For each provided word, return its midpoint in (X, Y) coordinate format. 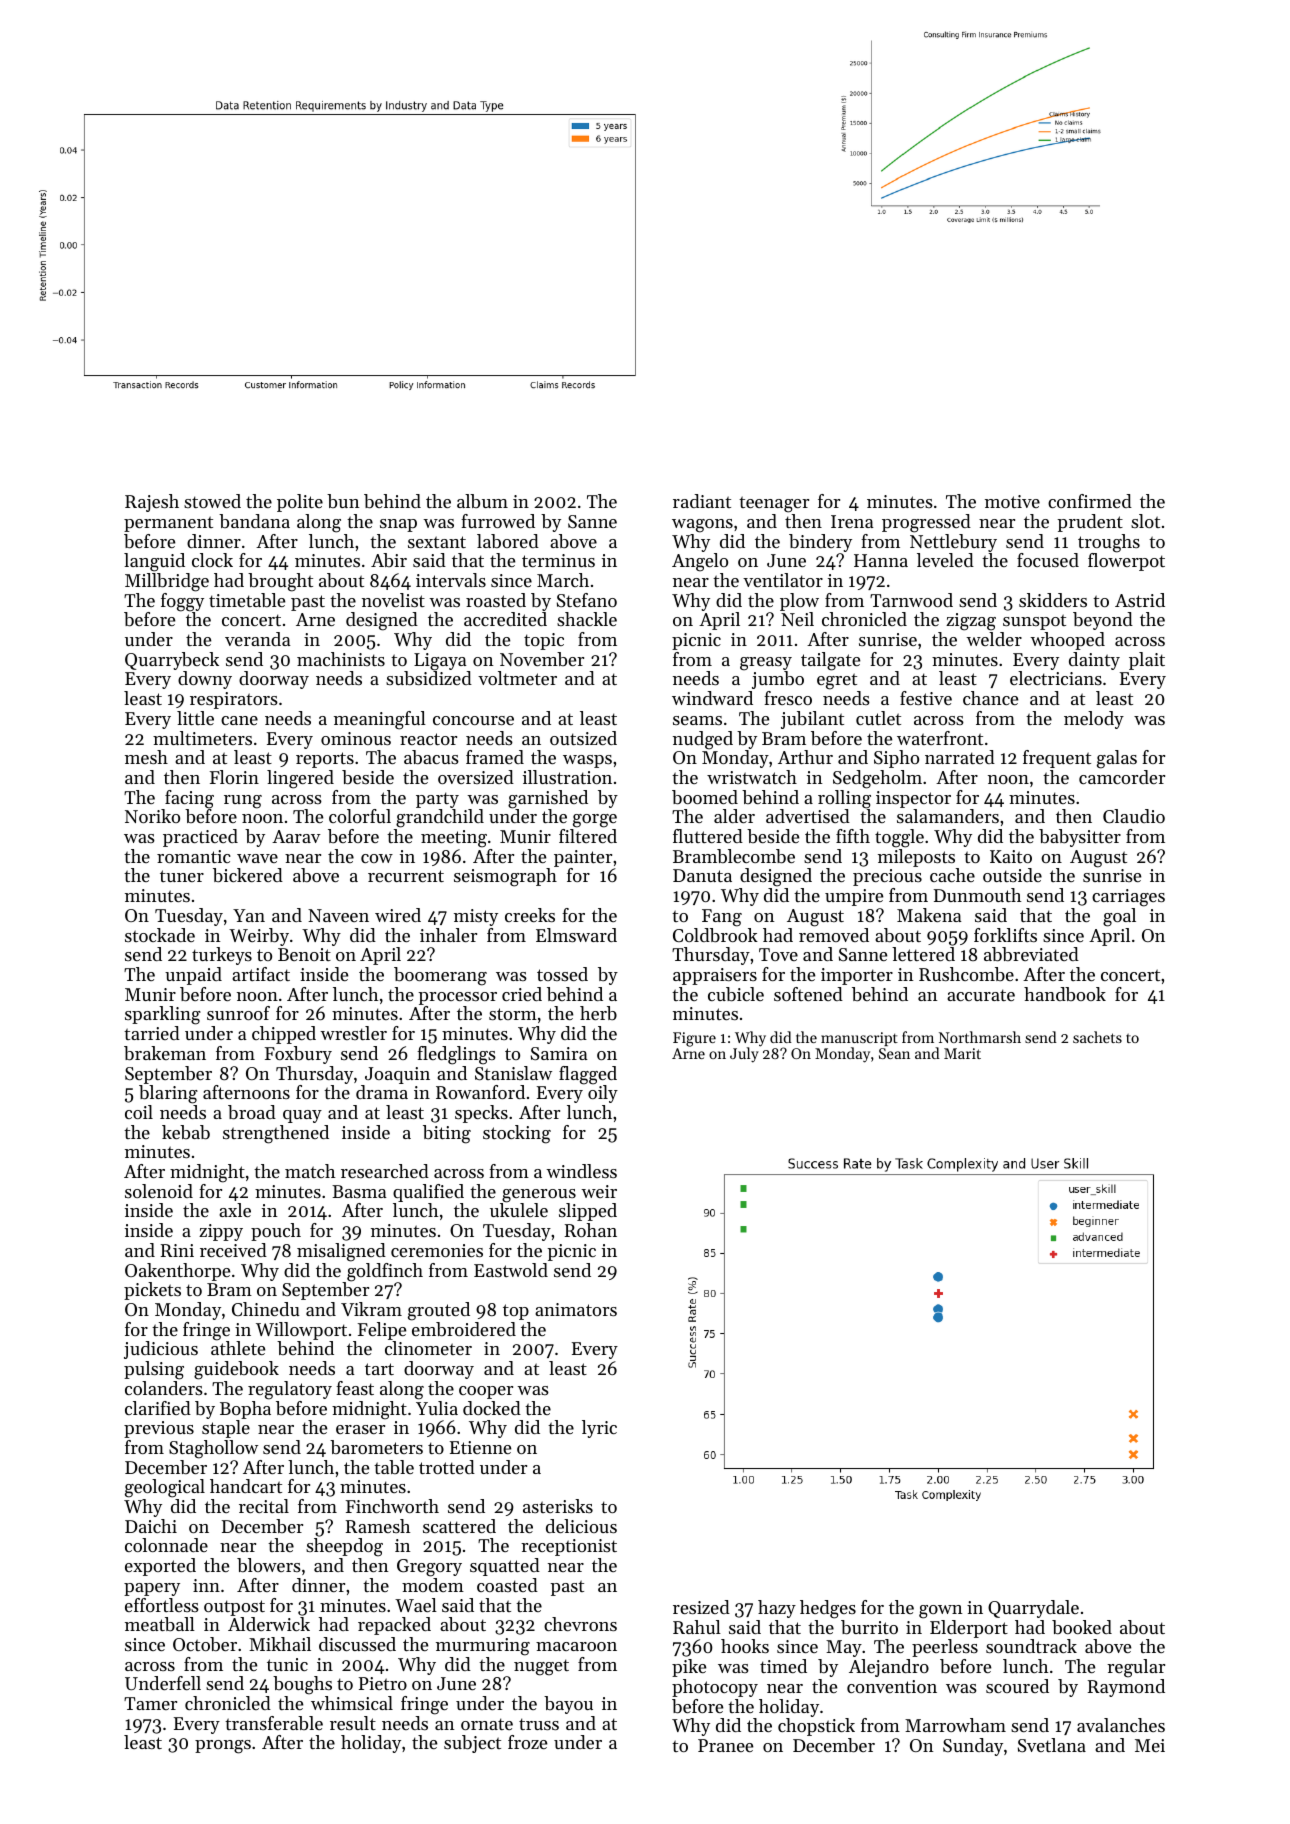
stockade (160, 935)
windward (712, 698)
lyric (599, 1429)
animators (576, 1309)
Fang (722, 918)
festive (926, 698)
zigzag (971, 622)
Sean (894, 1053)
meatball (160, 1624)
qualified (428, 1193)
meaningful (380, 720)
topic (544, 641)
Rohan (591, 1230)
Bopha (245, 1410)
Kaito (1011, 856)
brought (280, 582)
